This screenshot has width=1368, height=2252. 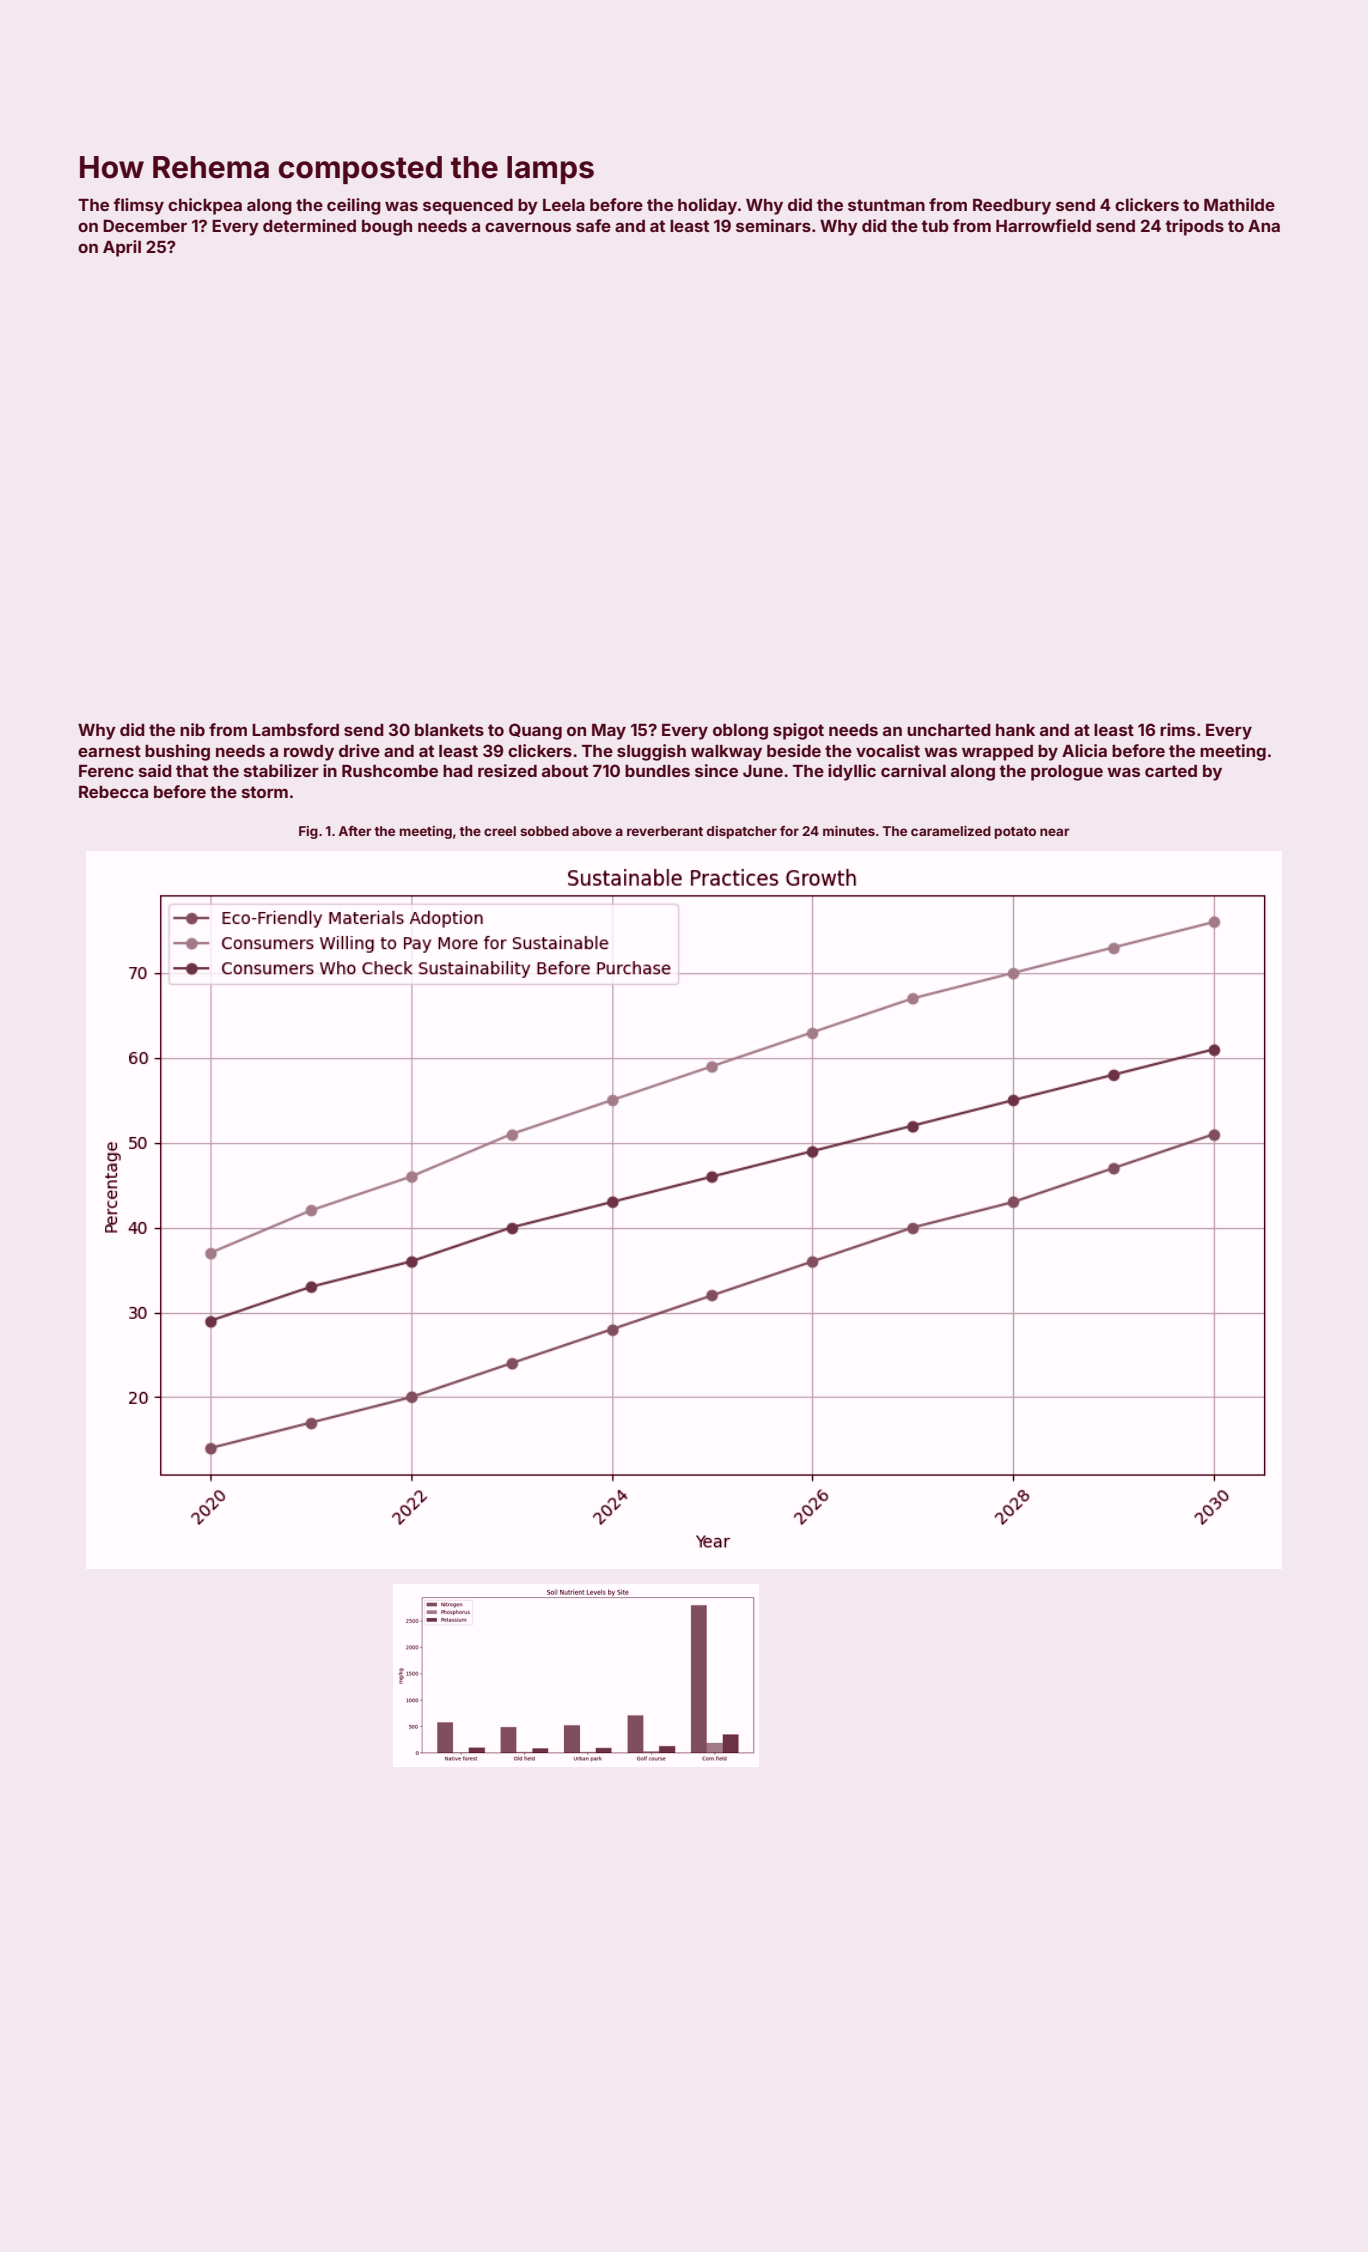 I want to click on flimsy, so click(x=138, y=206).
